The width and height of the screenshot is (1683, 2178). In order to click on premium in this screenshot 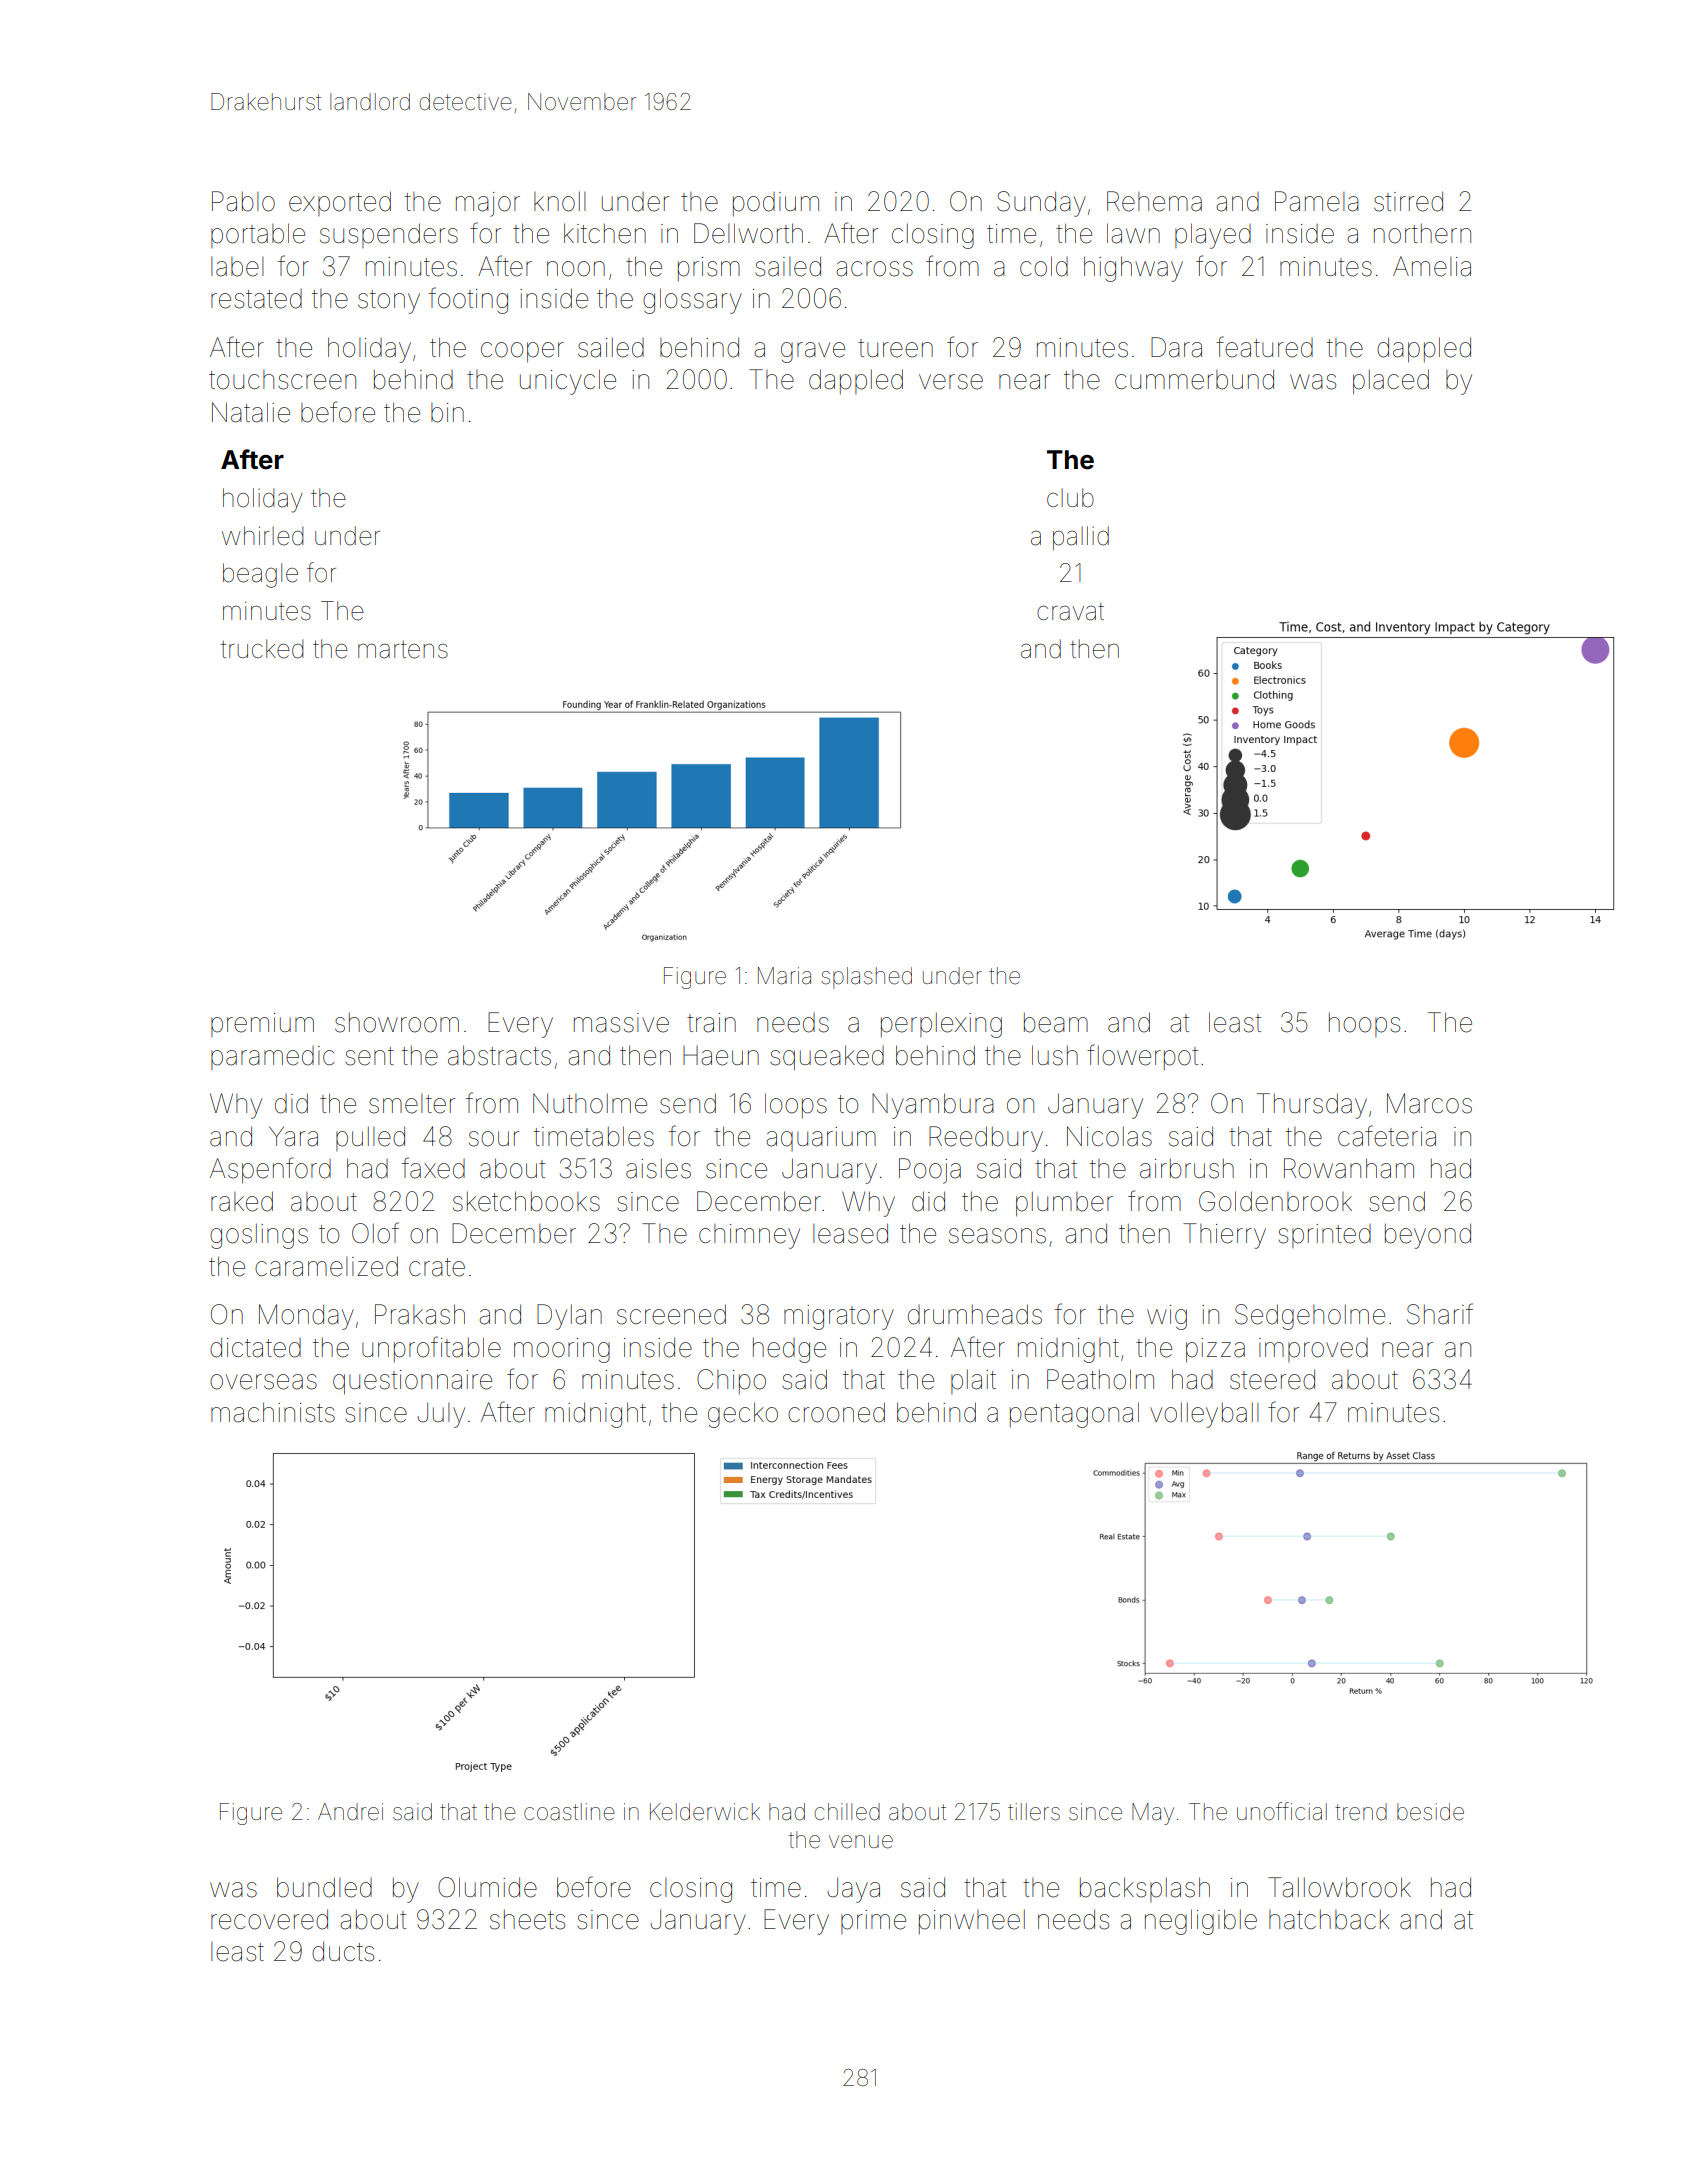, I will do `click(262, 1025)`.
